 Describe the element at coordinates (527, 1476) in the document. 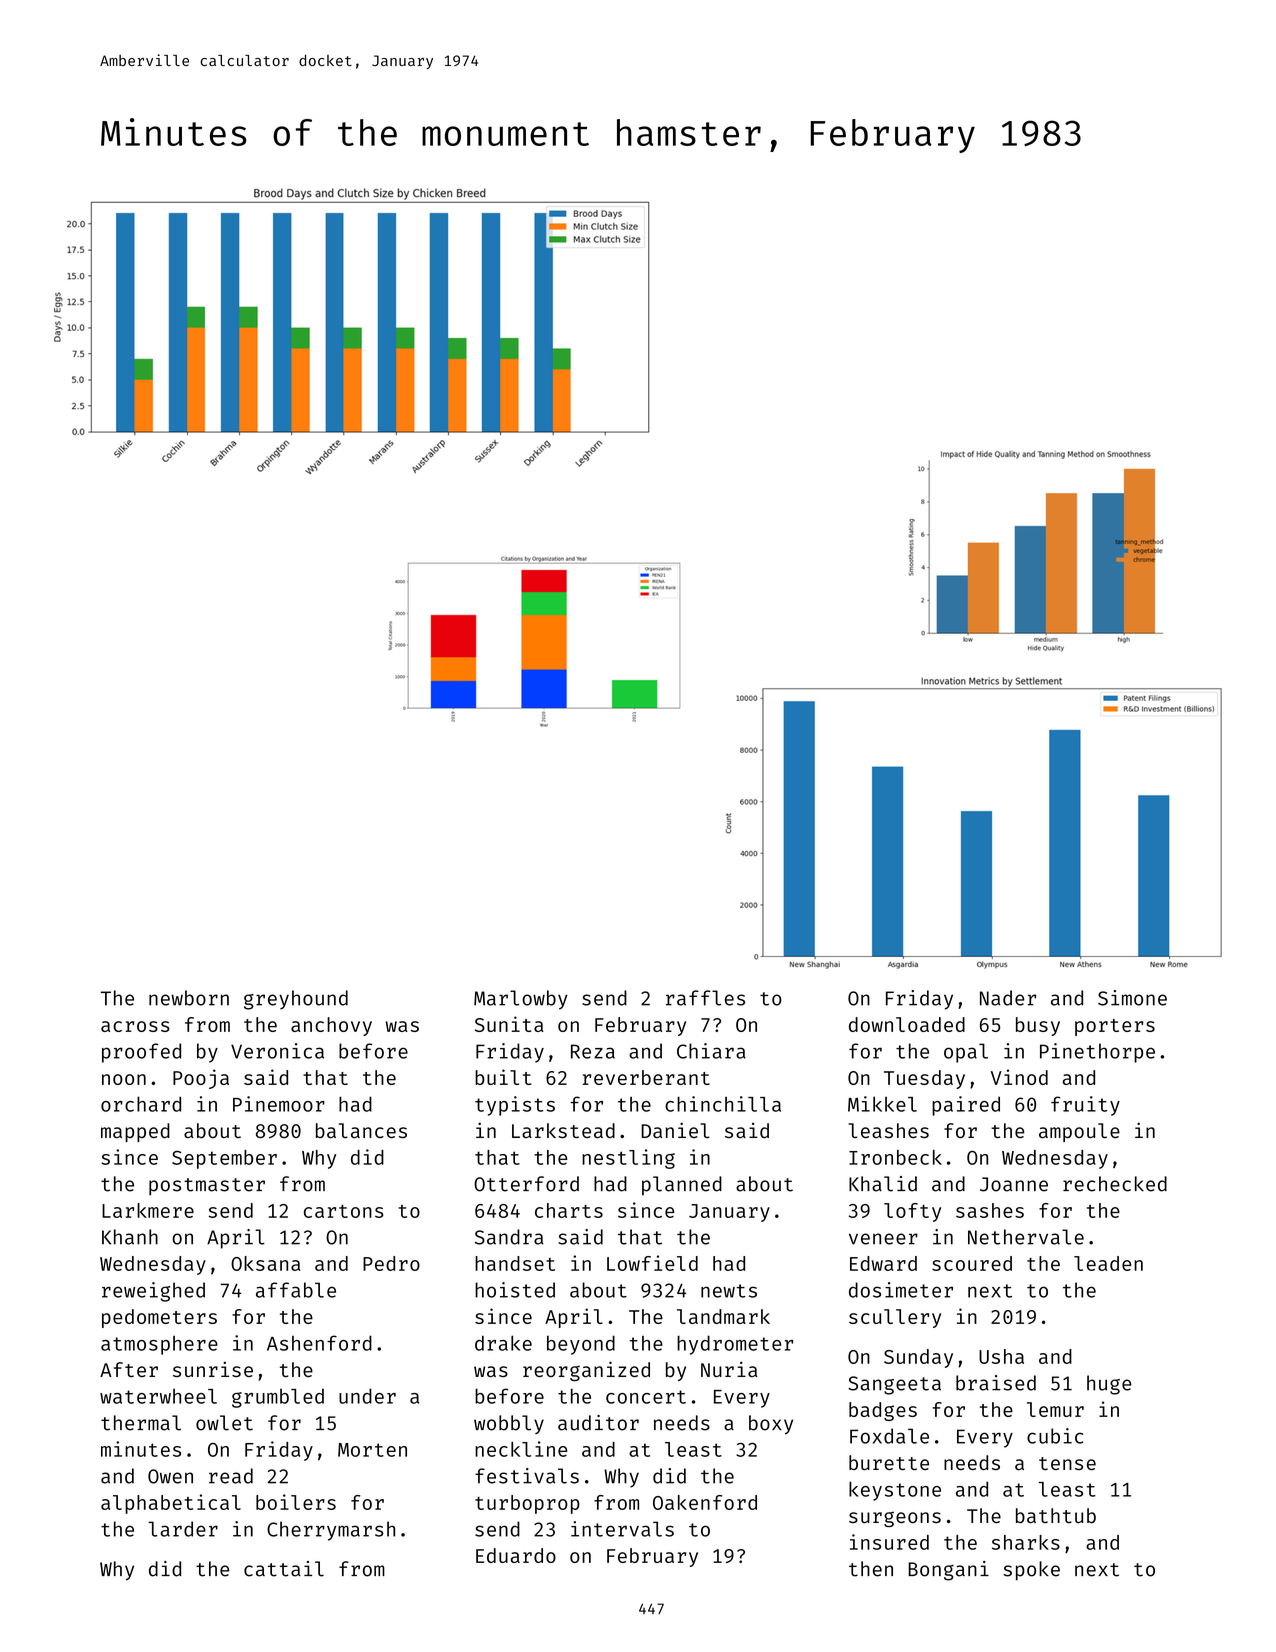

I see `festivals` at that location.
